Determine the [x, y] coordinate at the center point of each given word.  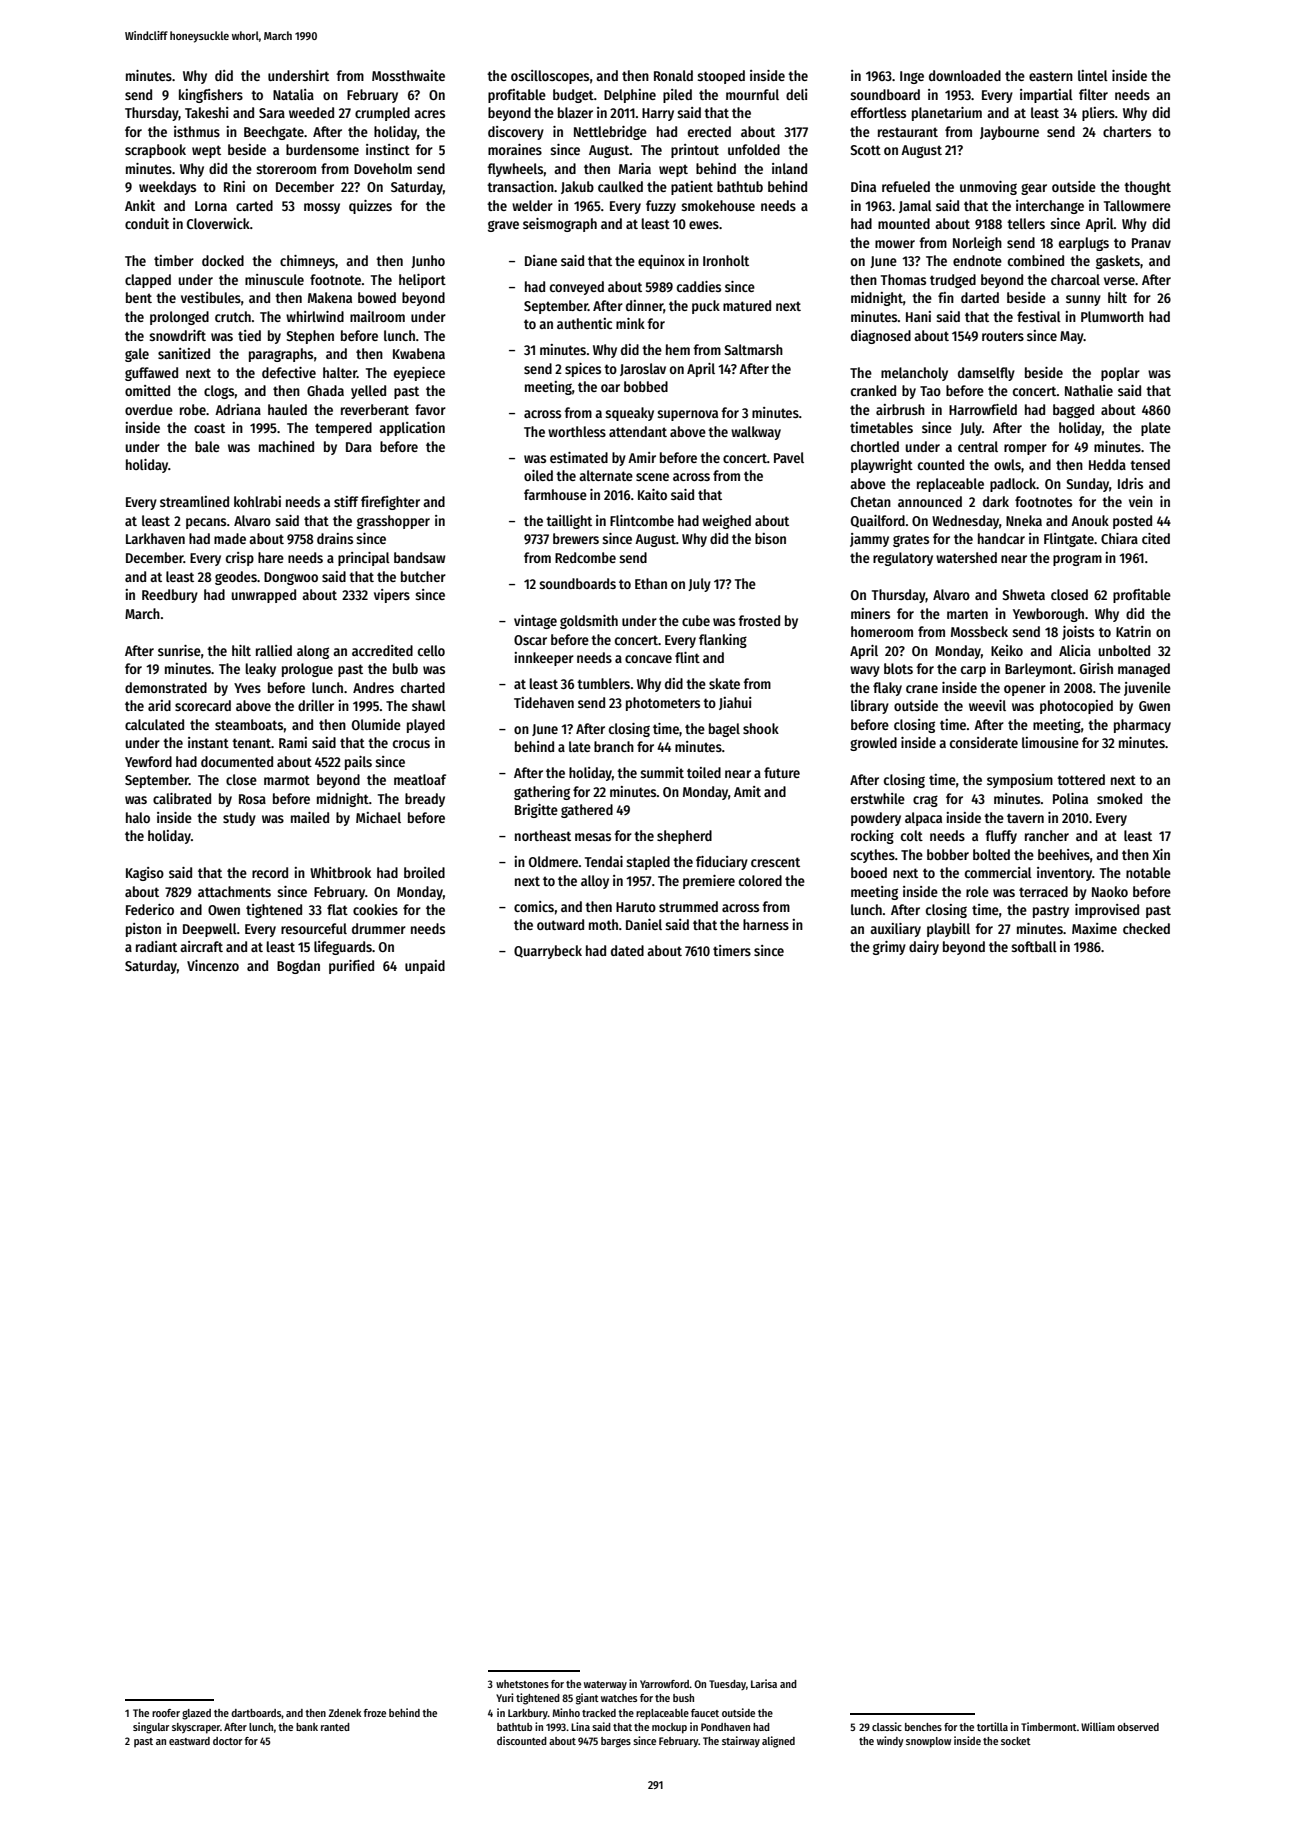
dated [627, 950]
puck [706, 307]
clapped [148, 281]
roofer [166, 1713]
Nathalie [1089, 390]
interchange [1050, 207]
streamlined [194, 501]
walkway [756, 433]
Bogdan [298, 967]
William [1098, 1726]
